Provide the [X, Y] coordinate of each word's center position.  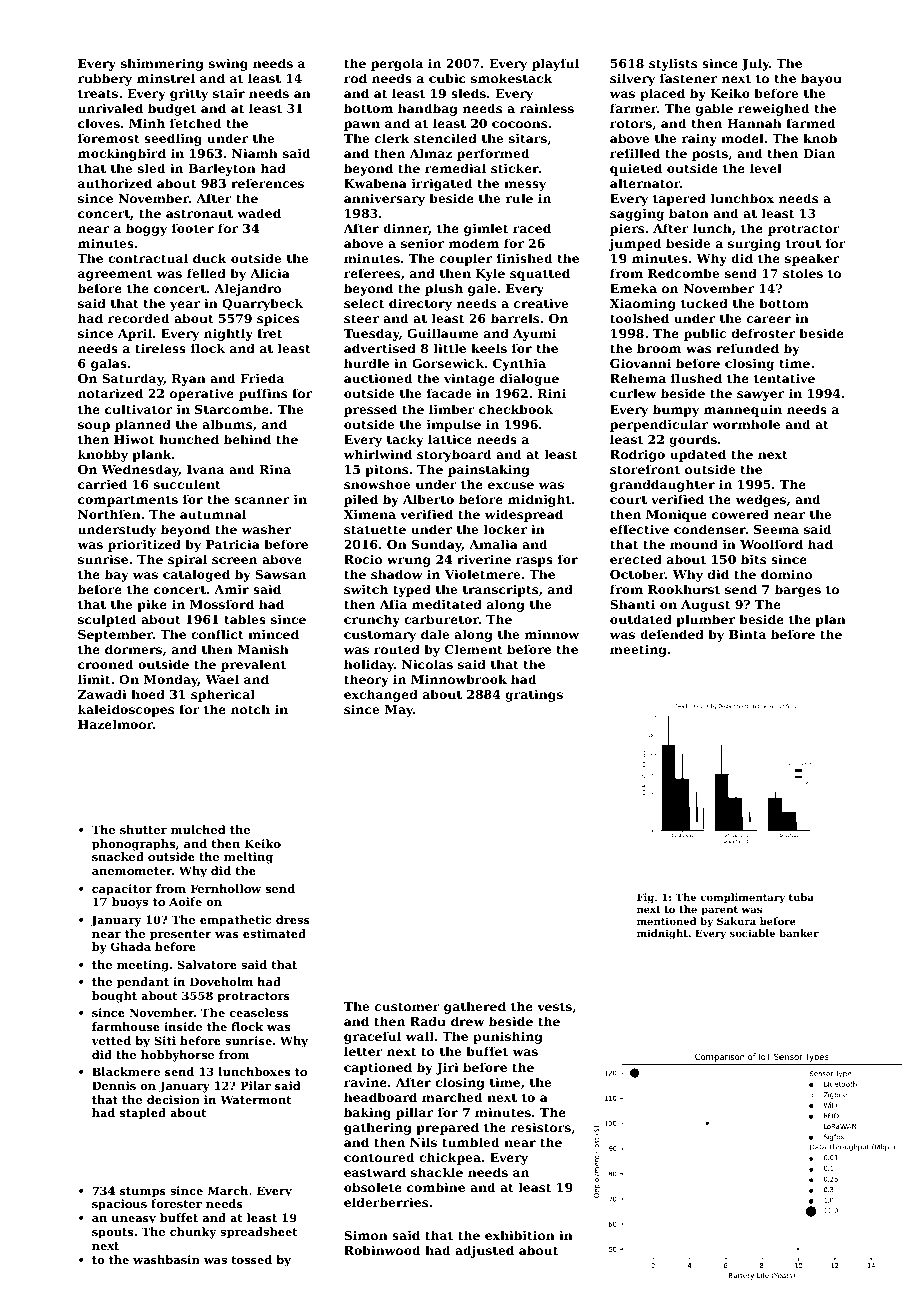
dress [293, 919]
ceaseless [259, 1012]
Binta [747, 634]
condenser [710, 529]
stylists [673, 64]
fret [269, 333]
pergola [397, 64]
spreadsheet [258, 1233]
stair [229, 93]
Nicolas [427, 664]
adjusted [484, 1251]
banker [799, 933]
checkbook [516, 409]
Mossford [222, 604]
